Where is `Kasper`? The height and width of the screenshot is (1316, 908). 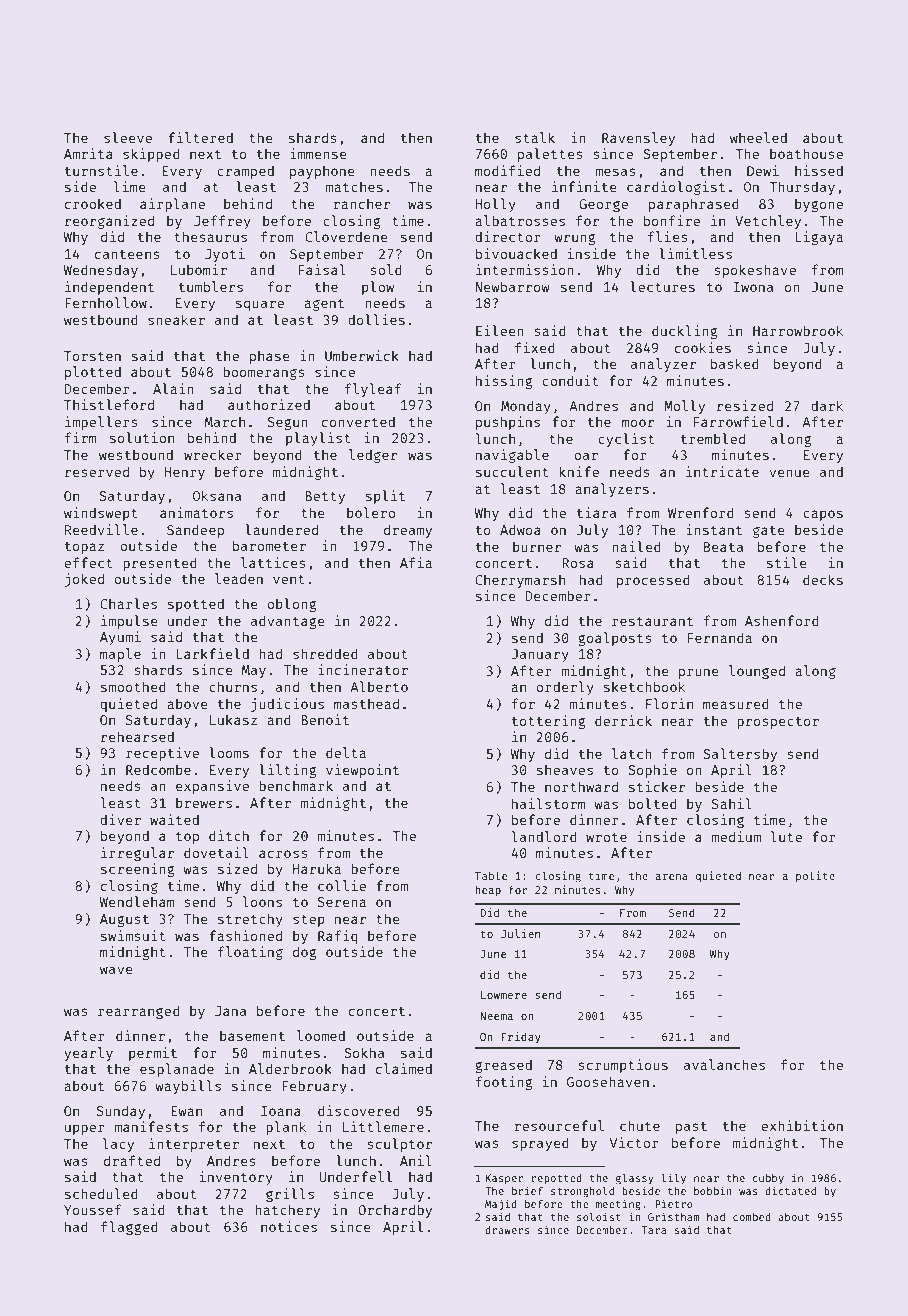
Kasper is located at coordinates (504, 1179).
